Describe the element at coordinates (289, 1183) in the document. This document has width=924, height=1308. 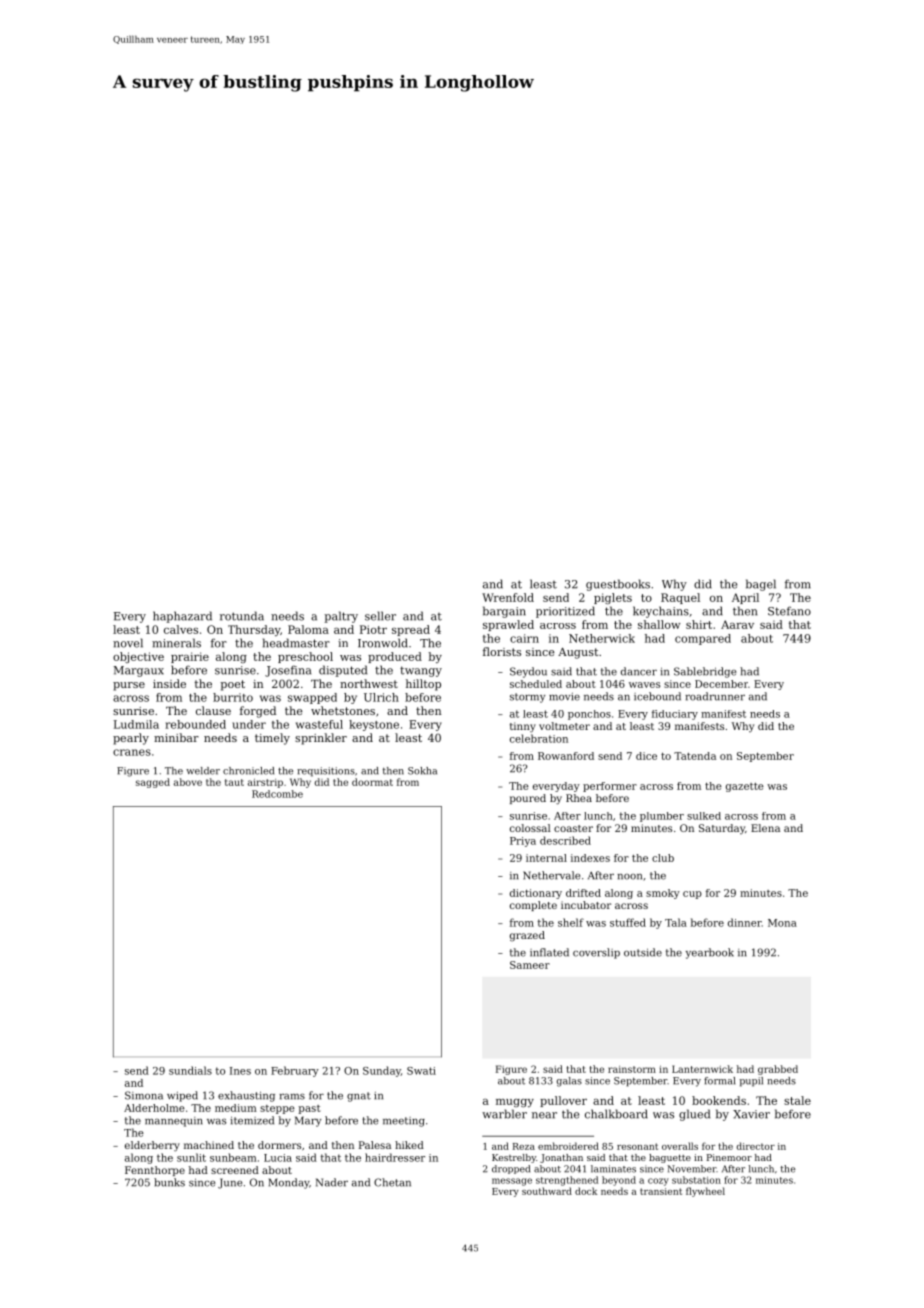
I see `Monday` at that location.
